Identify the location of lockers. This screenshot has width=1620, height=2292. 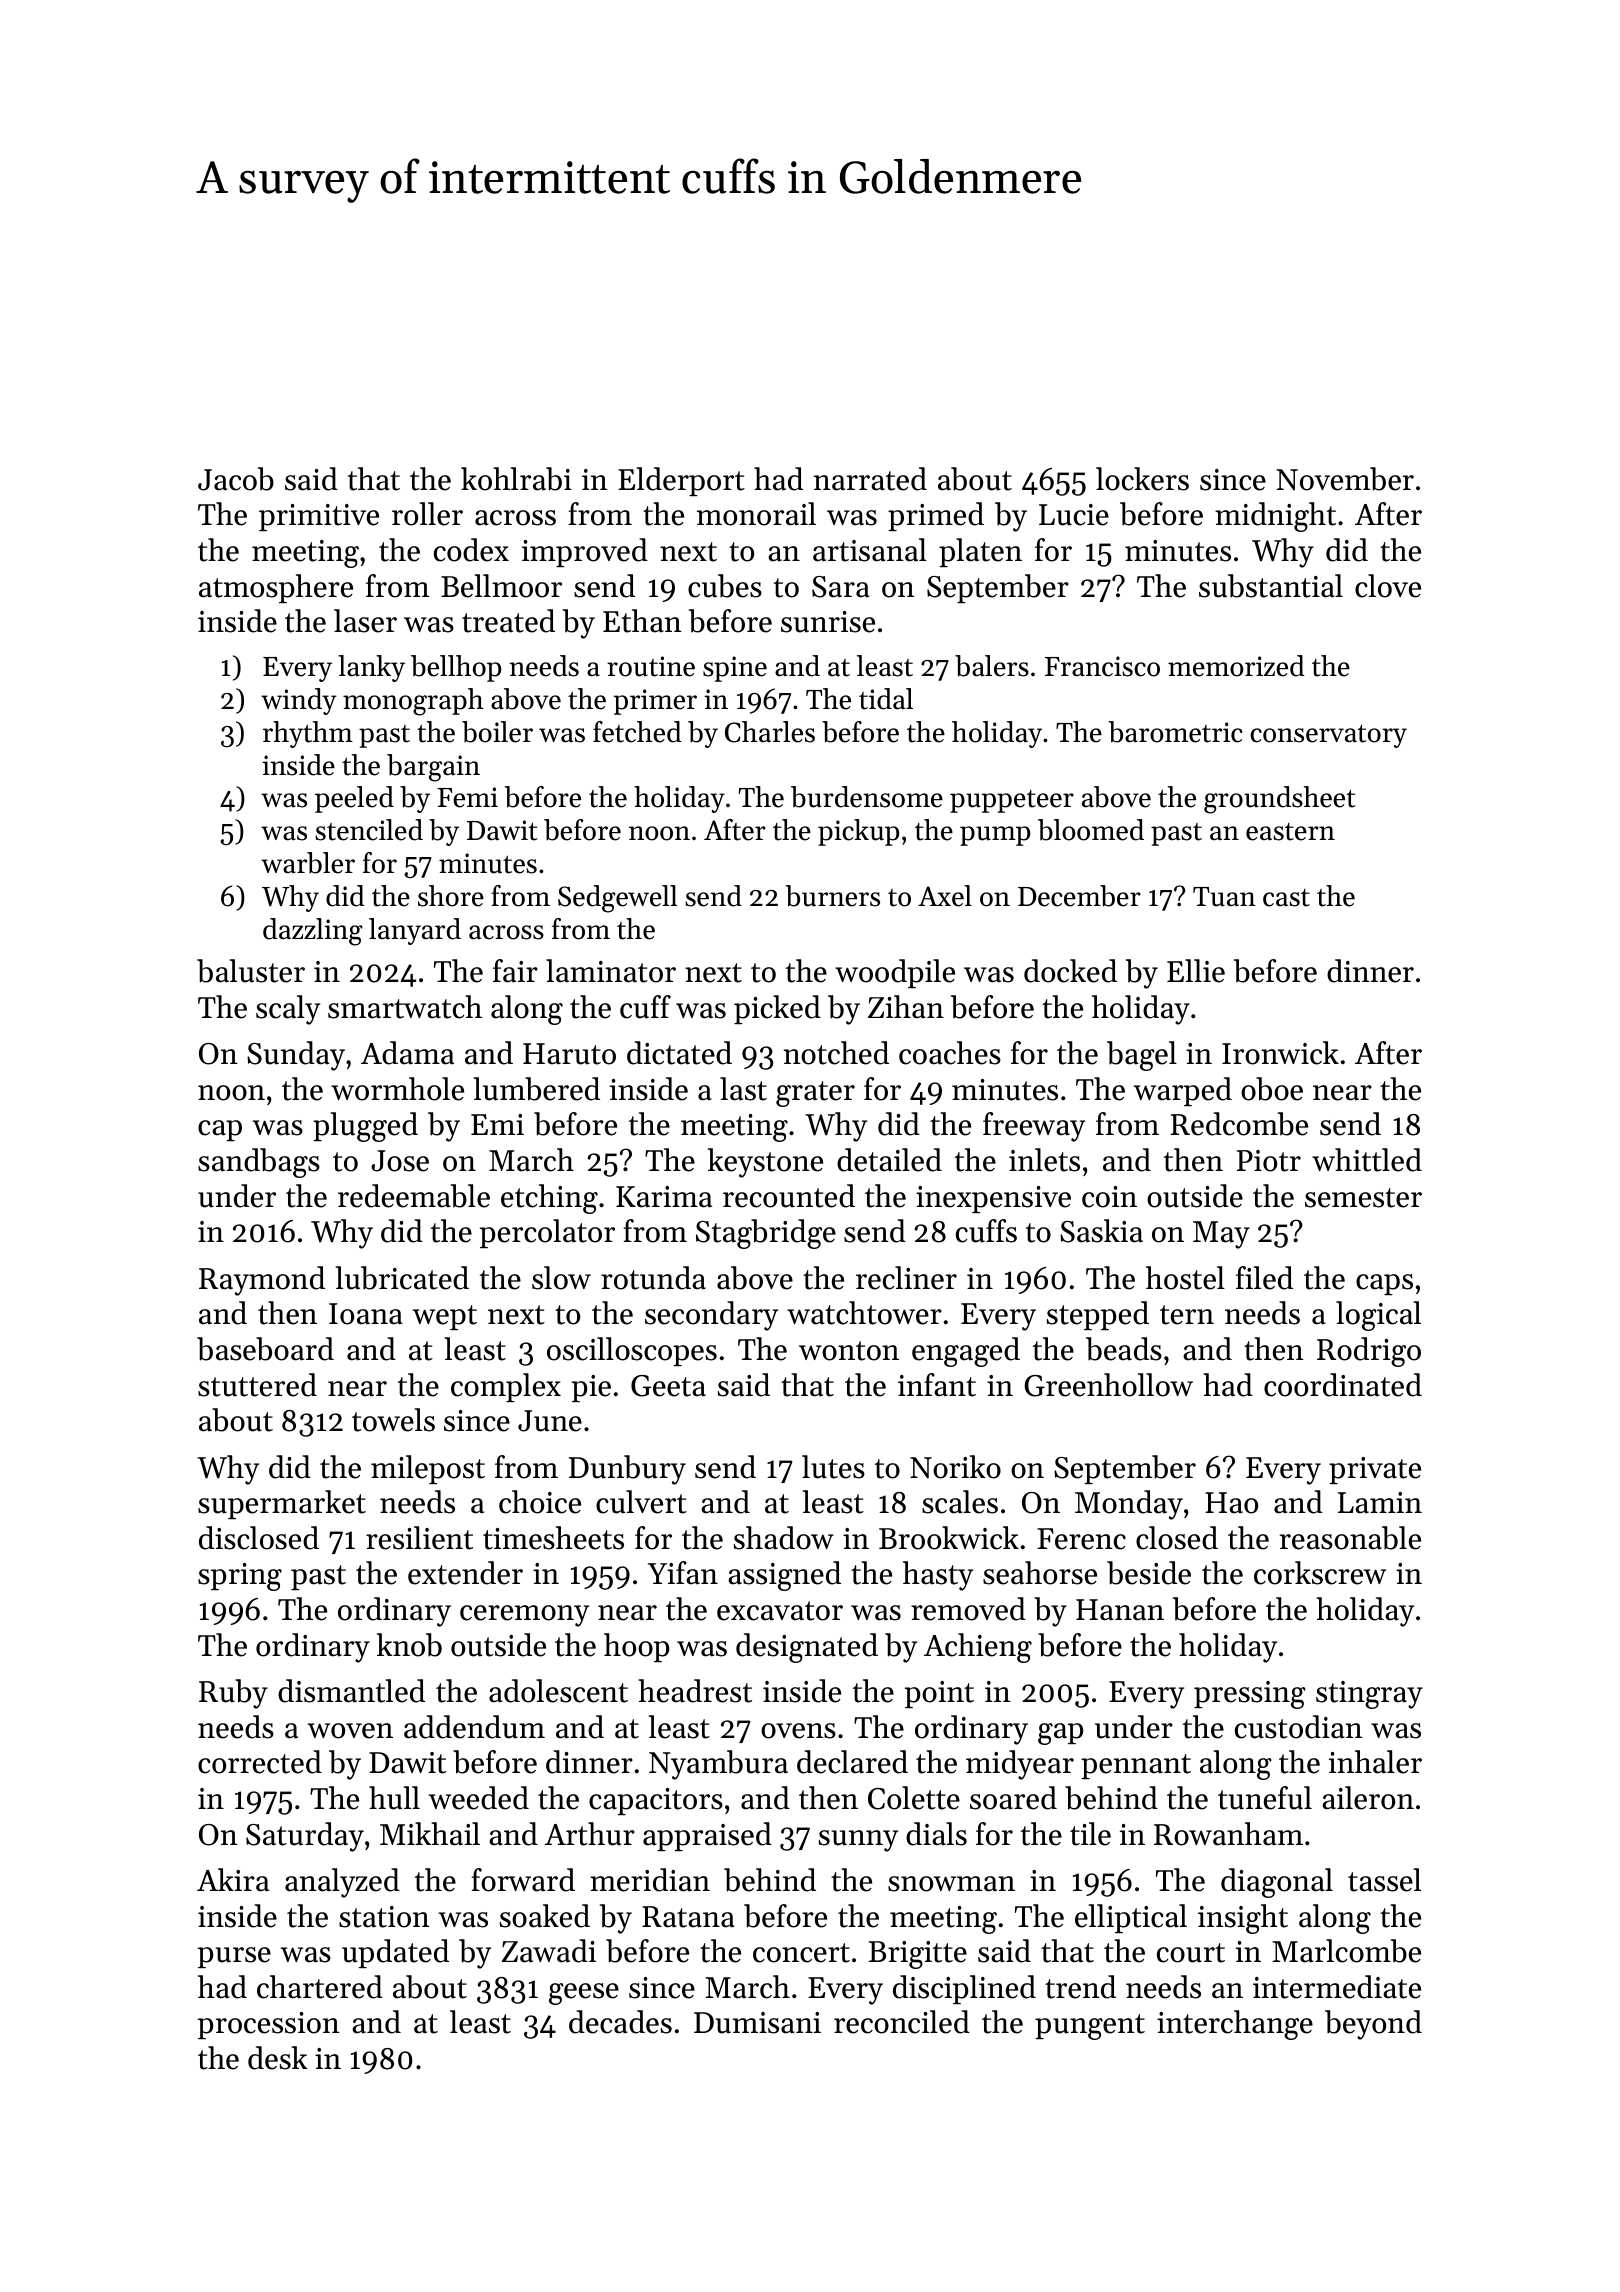
(1142, 479).
